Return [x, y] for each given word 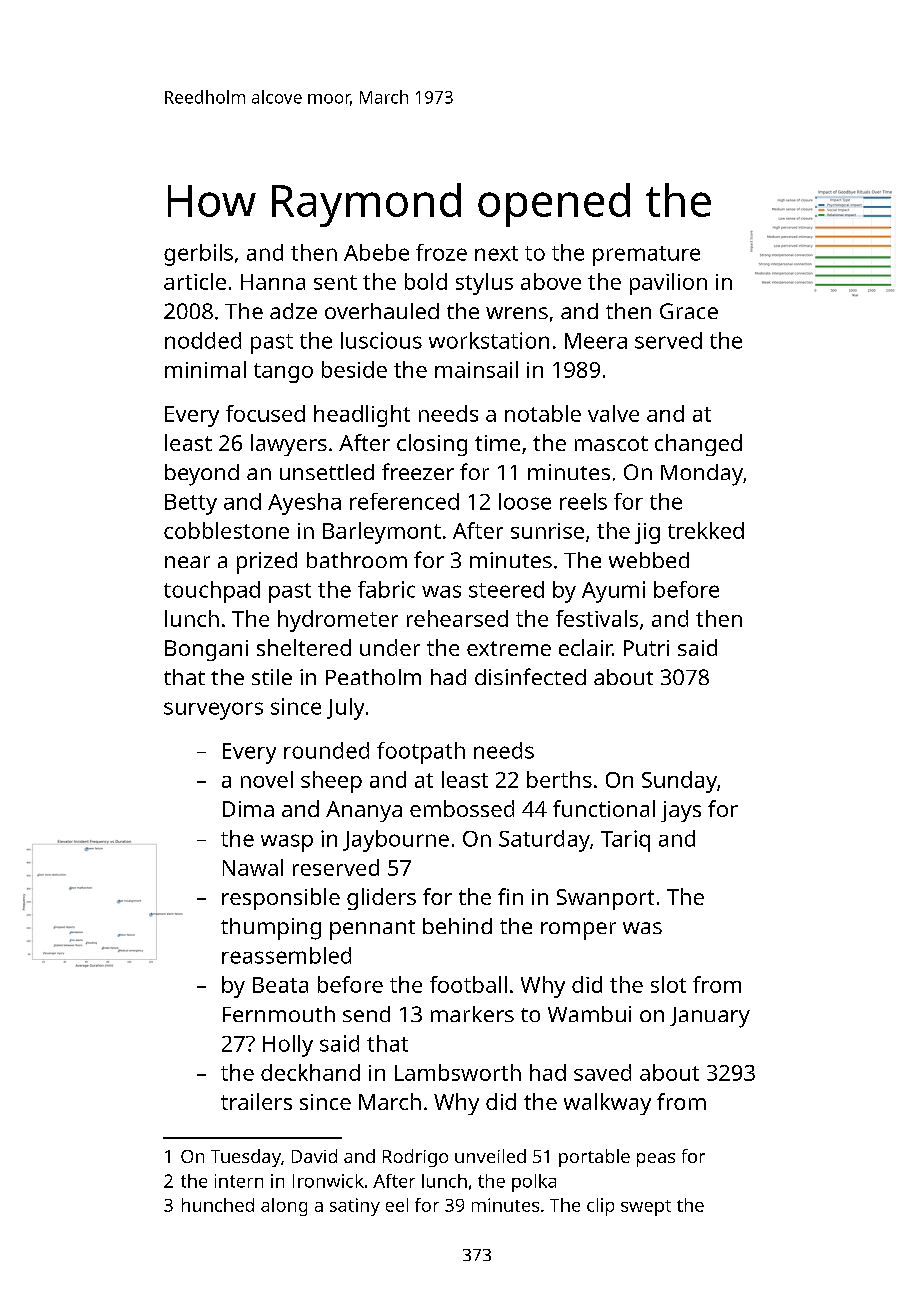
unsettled [327, 472]
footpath [421, 753]
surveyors [213, 711]
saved [602, 1072]
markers [472, 1014]
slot [668, 984]
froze [441, 252]
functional [604, 808]
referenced [404, 501]
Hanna [273, 282]
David [314, 1156]
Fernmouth [279, 1014]
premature [646, 256]
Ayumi [613, 592]
